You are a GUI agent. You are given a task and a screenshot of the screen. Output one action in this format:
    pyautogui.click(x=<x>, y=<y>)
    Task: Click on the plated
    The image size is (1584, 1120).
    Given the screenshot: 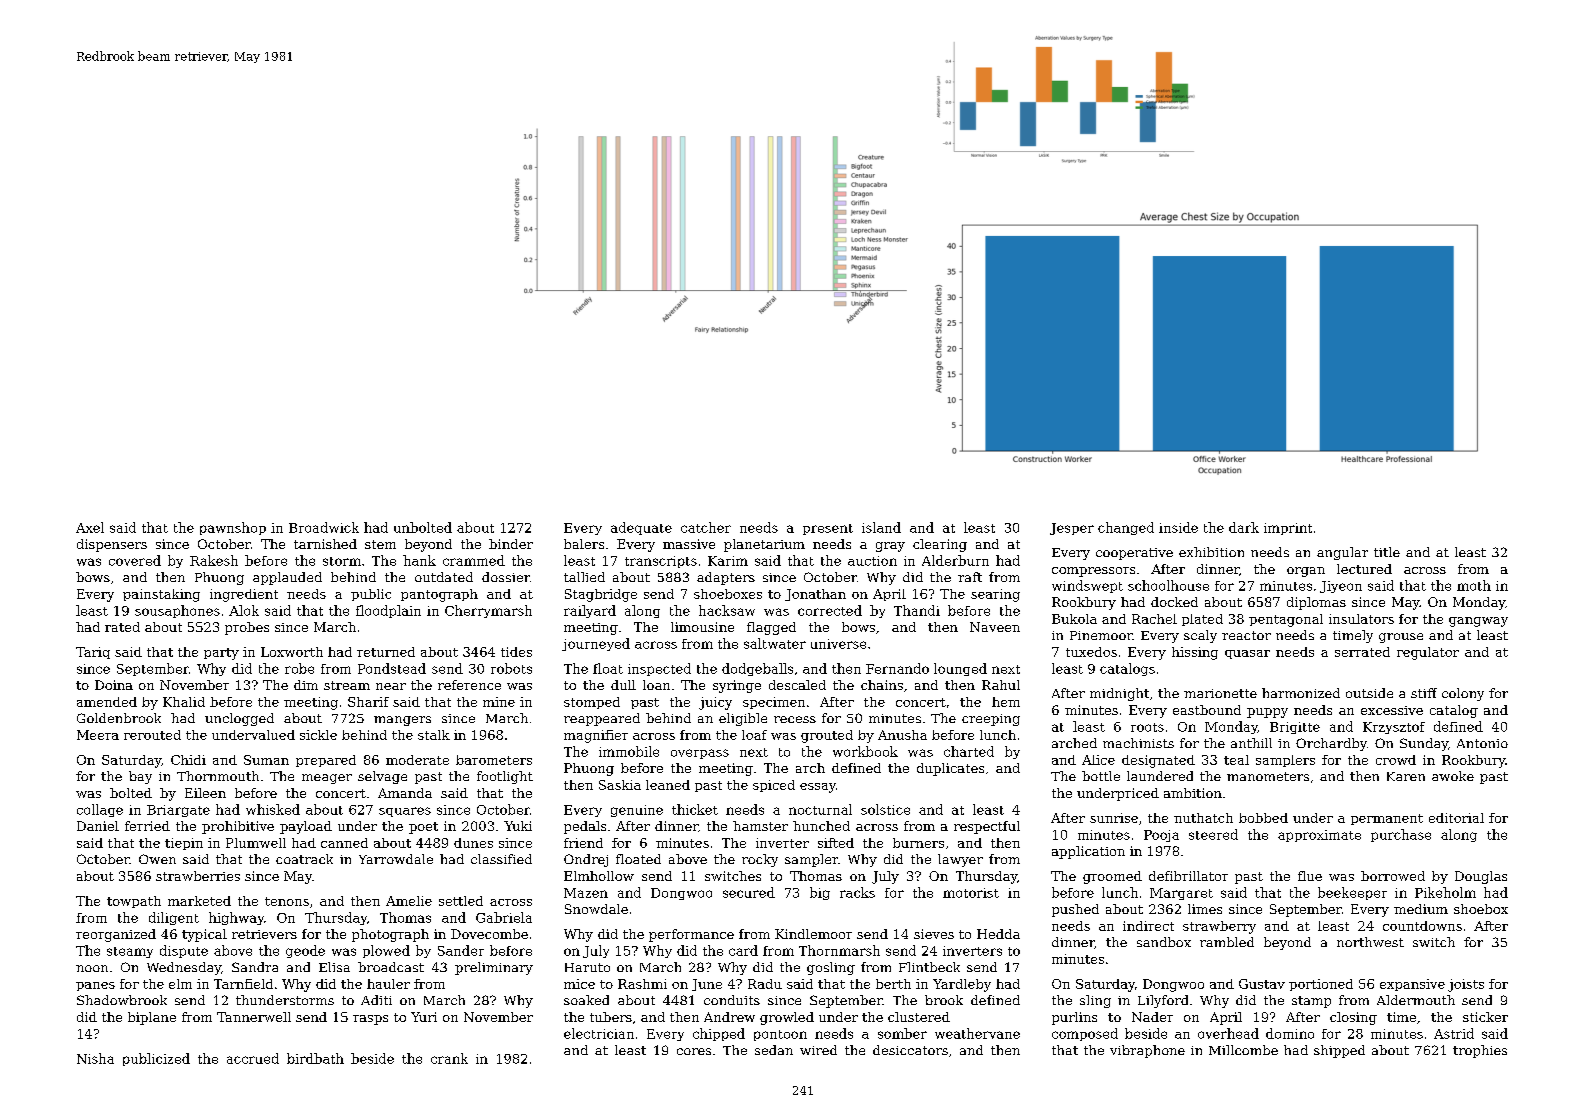 What is the action you would take?
    pyautogui.click(x=1202, y=620)
